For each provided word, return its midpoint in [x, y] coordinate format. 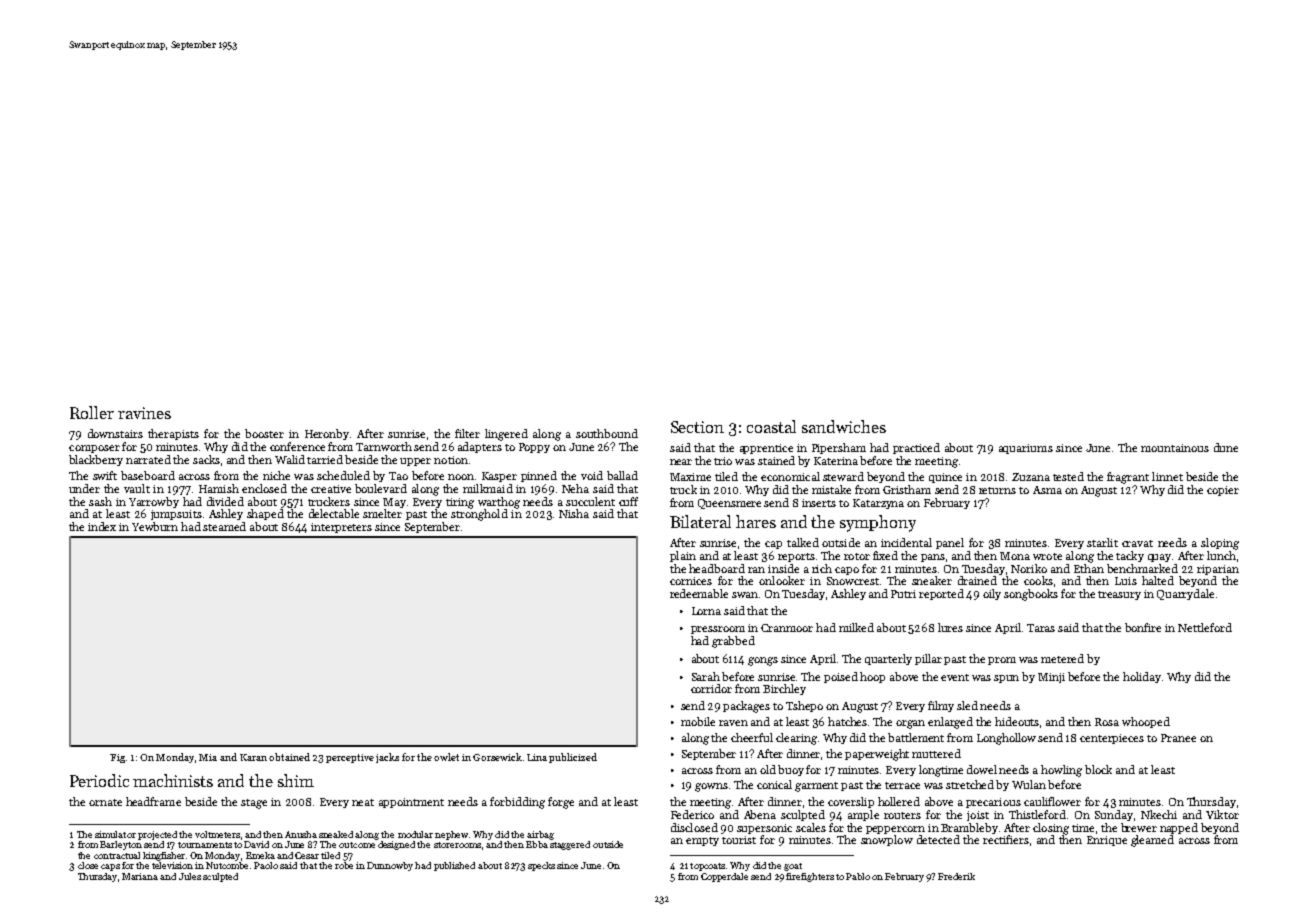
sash [100, 501]
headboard [717, 568]
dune [1226, 447]
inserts [819, 503]
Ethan [1089, 568]
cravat [1137, 543]
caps [110, 867]
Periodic [99, 780]
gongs [763, 661]
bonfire [1143, 627]
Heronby [327, 434]
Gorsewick [497, 757]
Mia [208, 757]
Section [697, 427]
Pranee [1178, 738]
